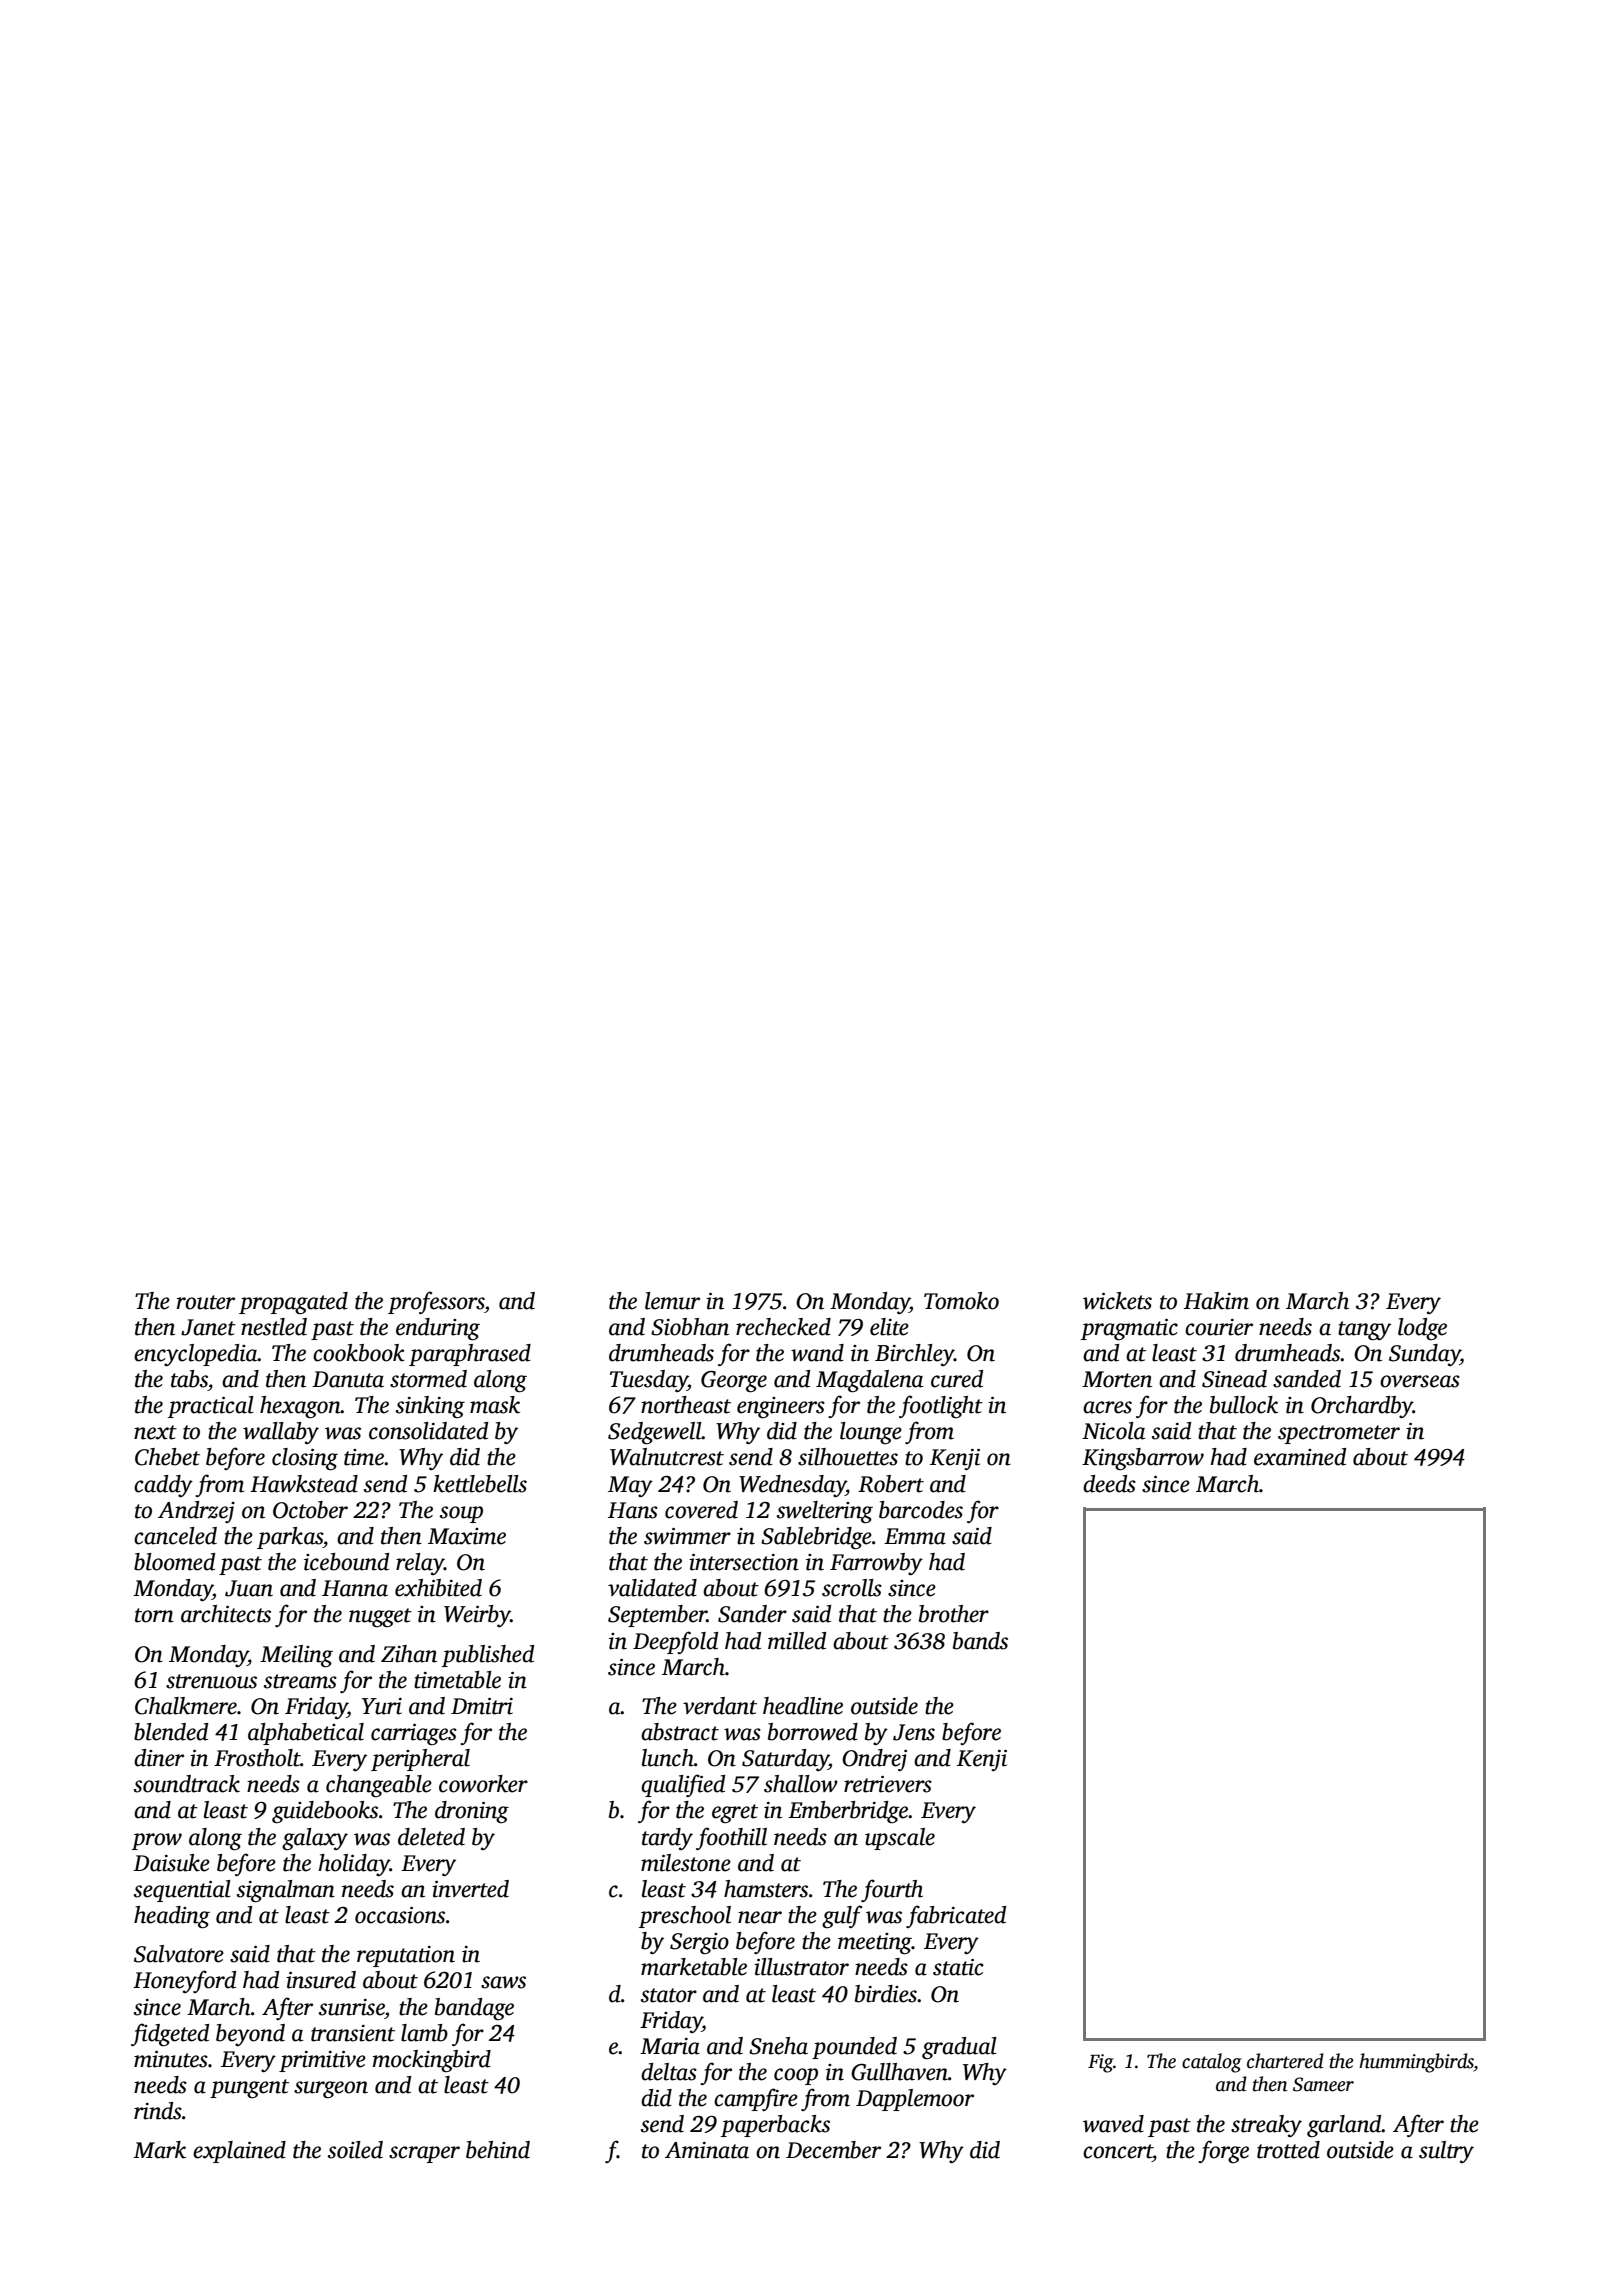 This page has height=2292, width=1620. Describe the element at coordinates (833, 2150) in the page. I see `December` at that location.
